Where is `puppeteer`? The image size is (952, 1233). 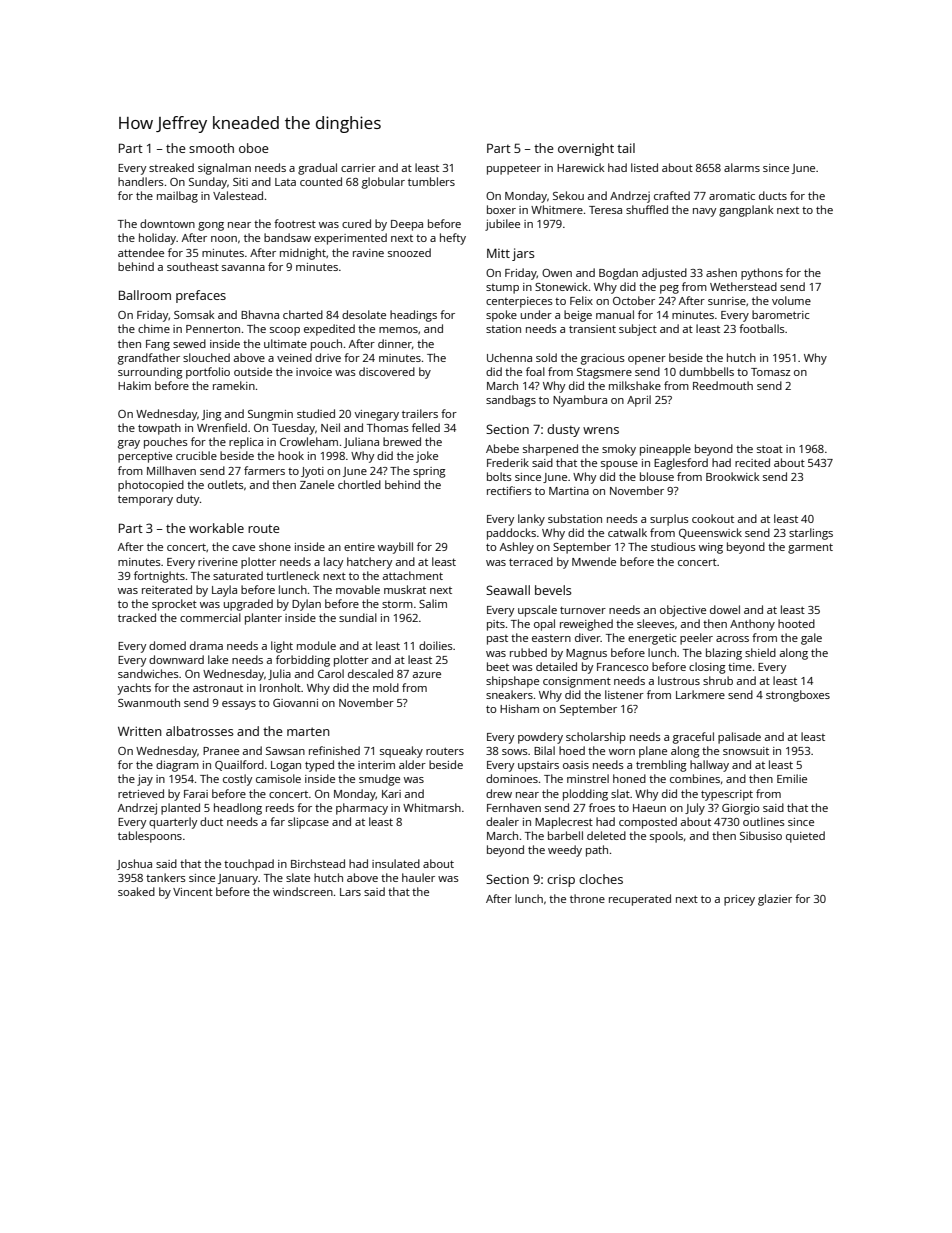 puppeteer is located at coordinates (514, 169).
